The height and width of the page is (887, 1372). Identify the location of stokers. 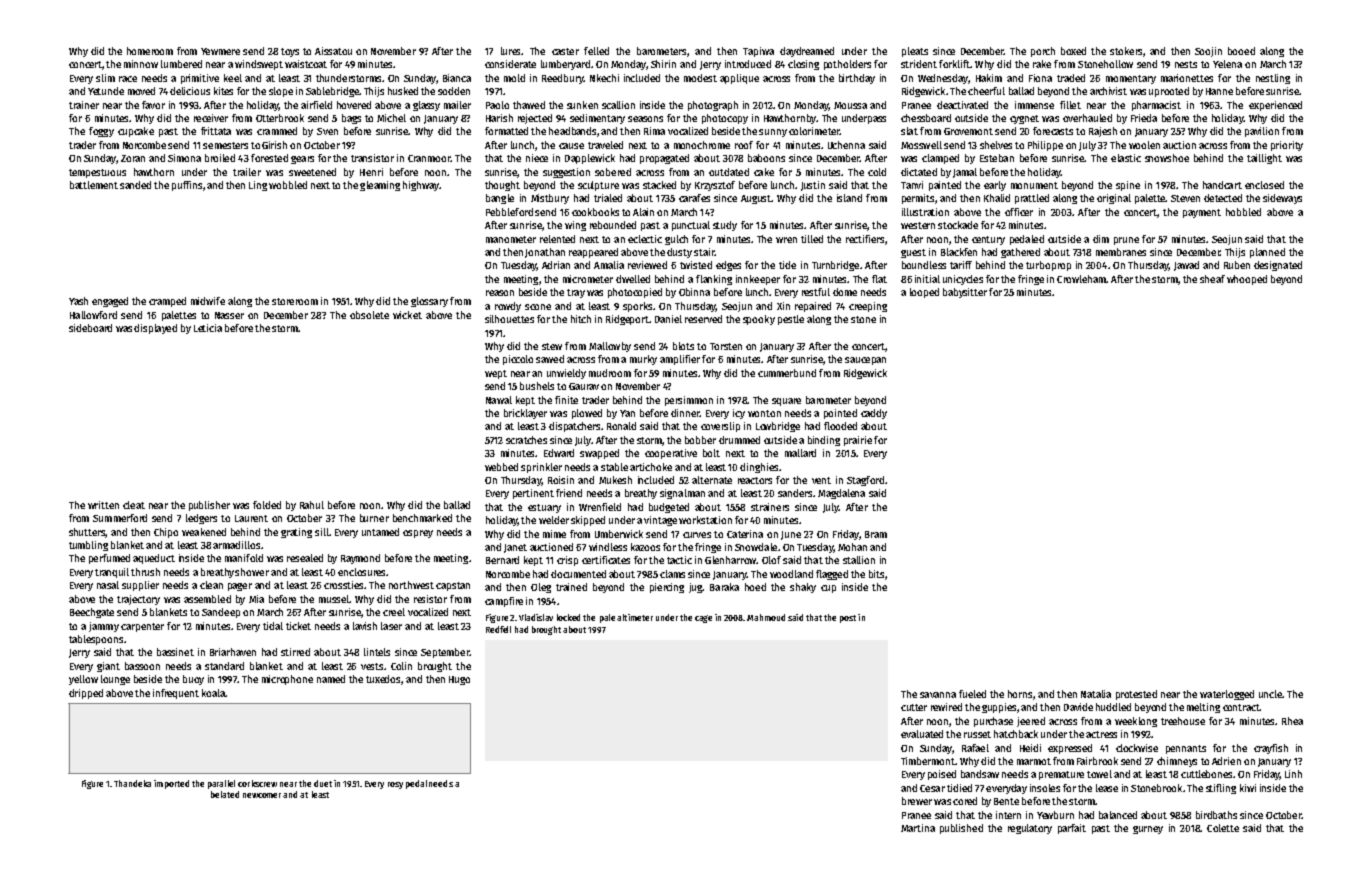
(1126, 51).
